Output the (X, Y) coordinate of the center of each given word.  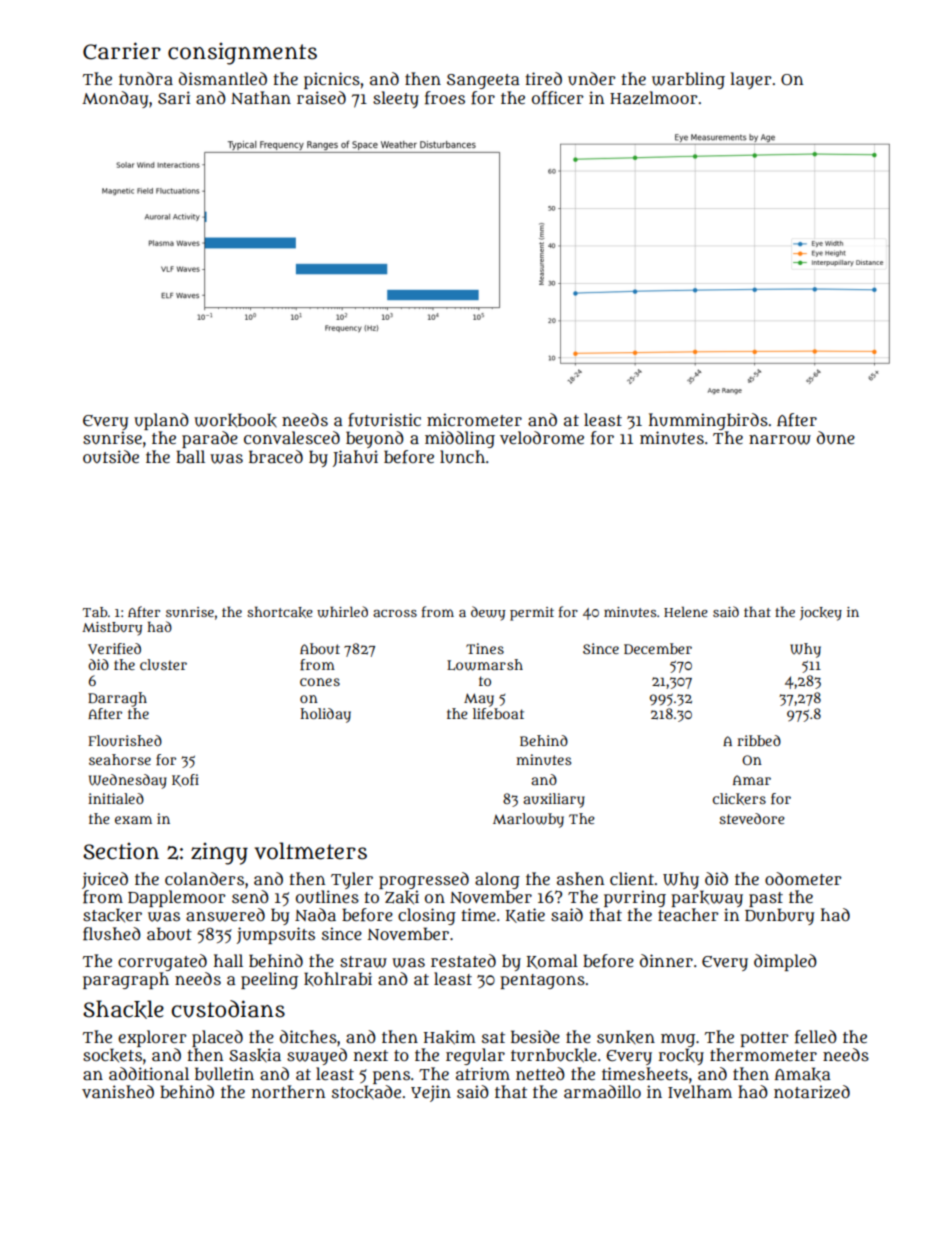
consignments (242, 54)
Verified (114, 648)
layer (751, 80)
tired (543, 78)
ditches (308, 1036)
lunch (462, 457)
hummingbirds (708, 421)
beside (535, 1036)
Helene (686, 611)
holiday (325, 715)
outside (111, 456)
